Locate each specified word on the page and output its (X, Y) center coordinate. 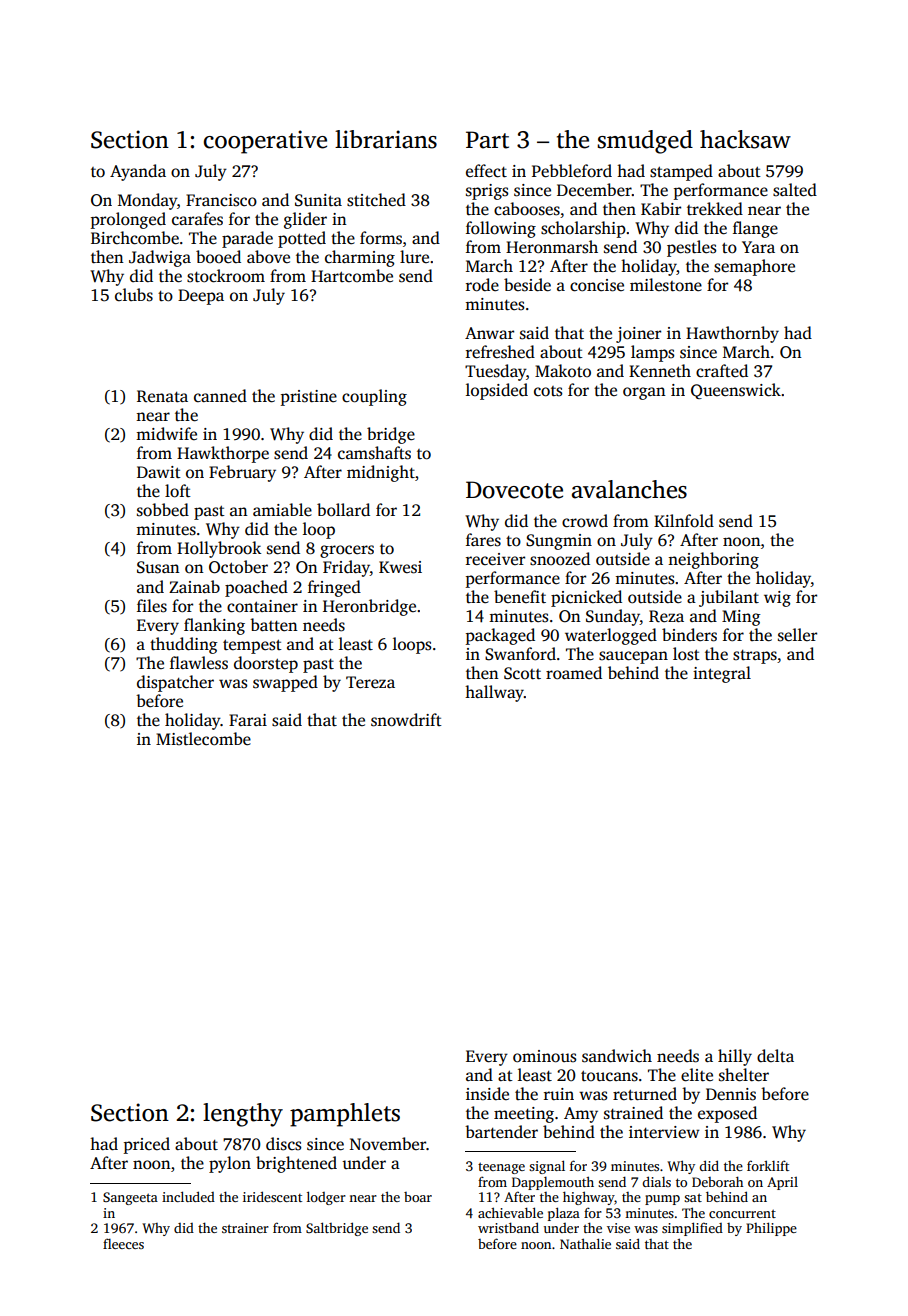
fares (483, 540)
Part (487, 140)
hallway (494, 693)
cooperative (265, 142)
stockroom (226, 276)
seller (797, 635)
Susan (158, 567)
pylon (230, 1164)
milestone (666, 285)
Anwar (489, 333)
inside (487, 1094)
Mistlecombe (203, 739)
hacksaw (745, 139)
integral (722, 674)
